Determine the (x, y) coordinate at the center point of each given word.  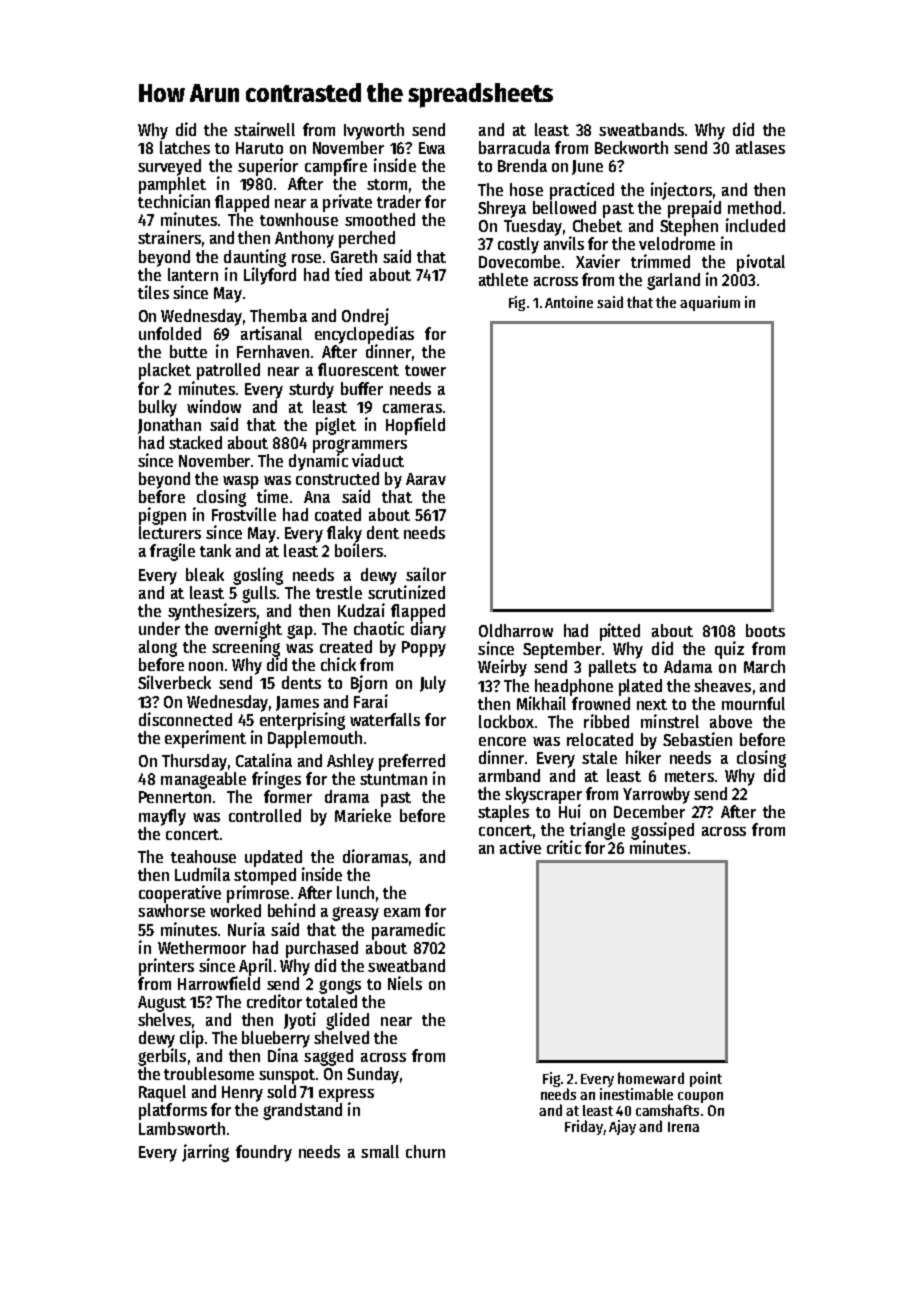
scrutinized (406, 592)
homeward (651, 1078)
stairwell (264, 129)
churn (425, 1151)
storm (387, 184)
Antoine (569, 302)
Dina (283, 1055)
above (731, 721)
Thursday (194, 762)
